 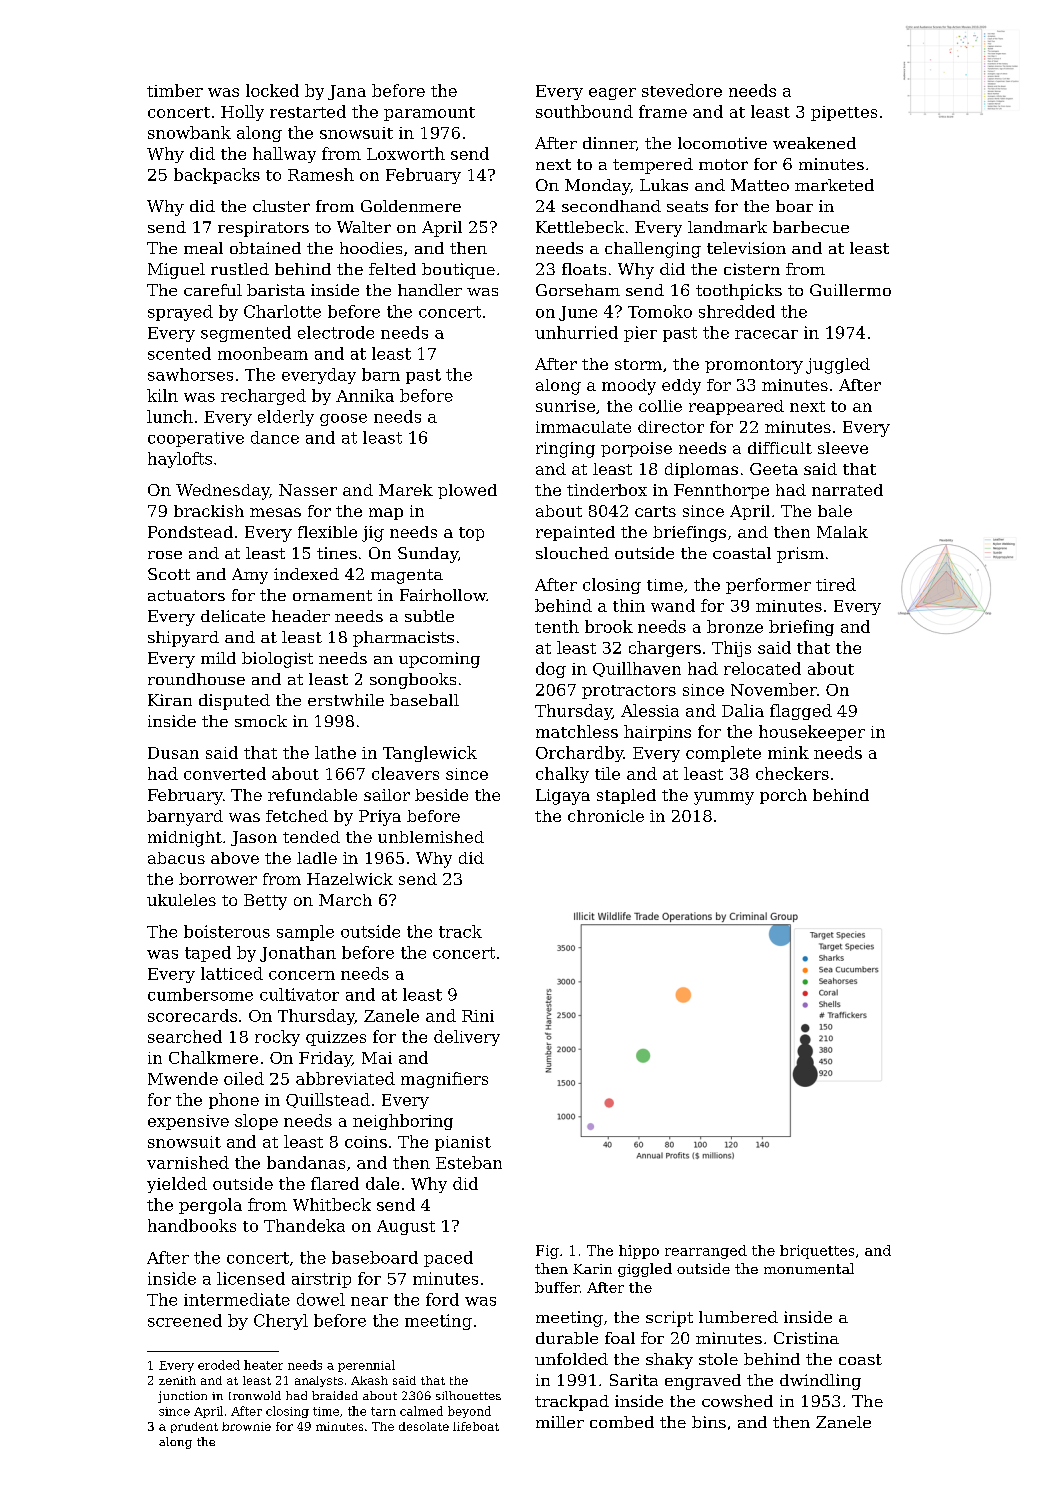 What do you see at coordinates (200, 994) in the image?
I see `cumbersome` at bounding box center [200, 994].
